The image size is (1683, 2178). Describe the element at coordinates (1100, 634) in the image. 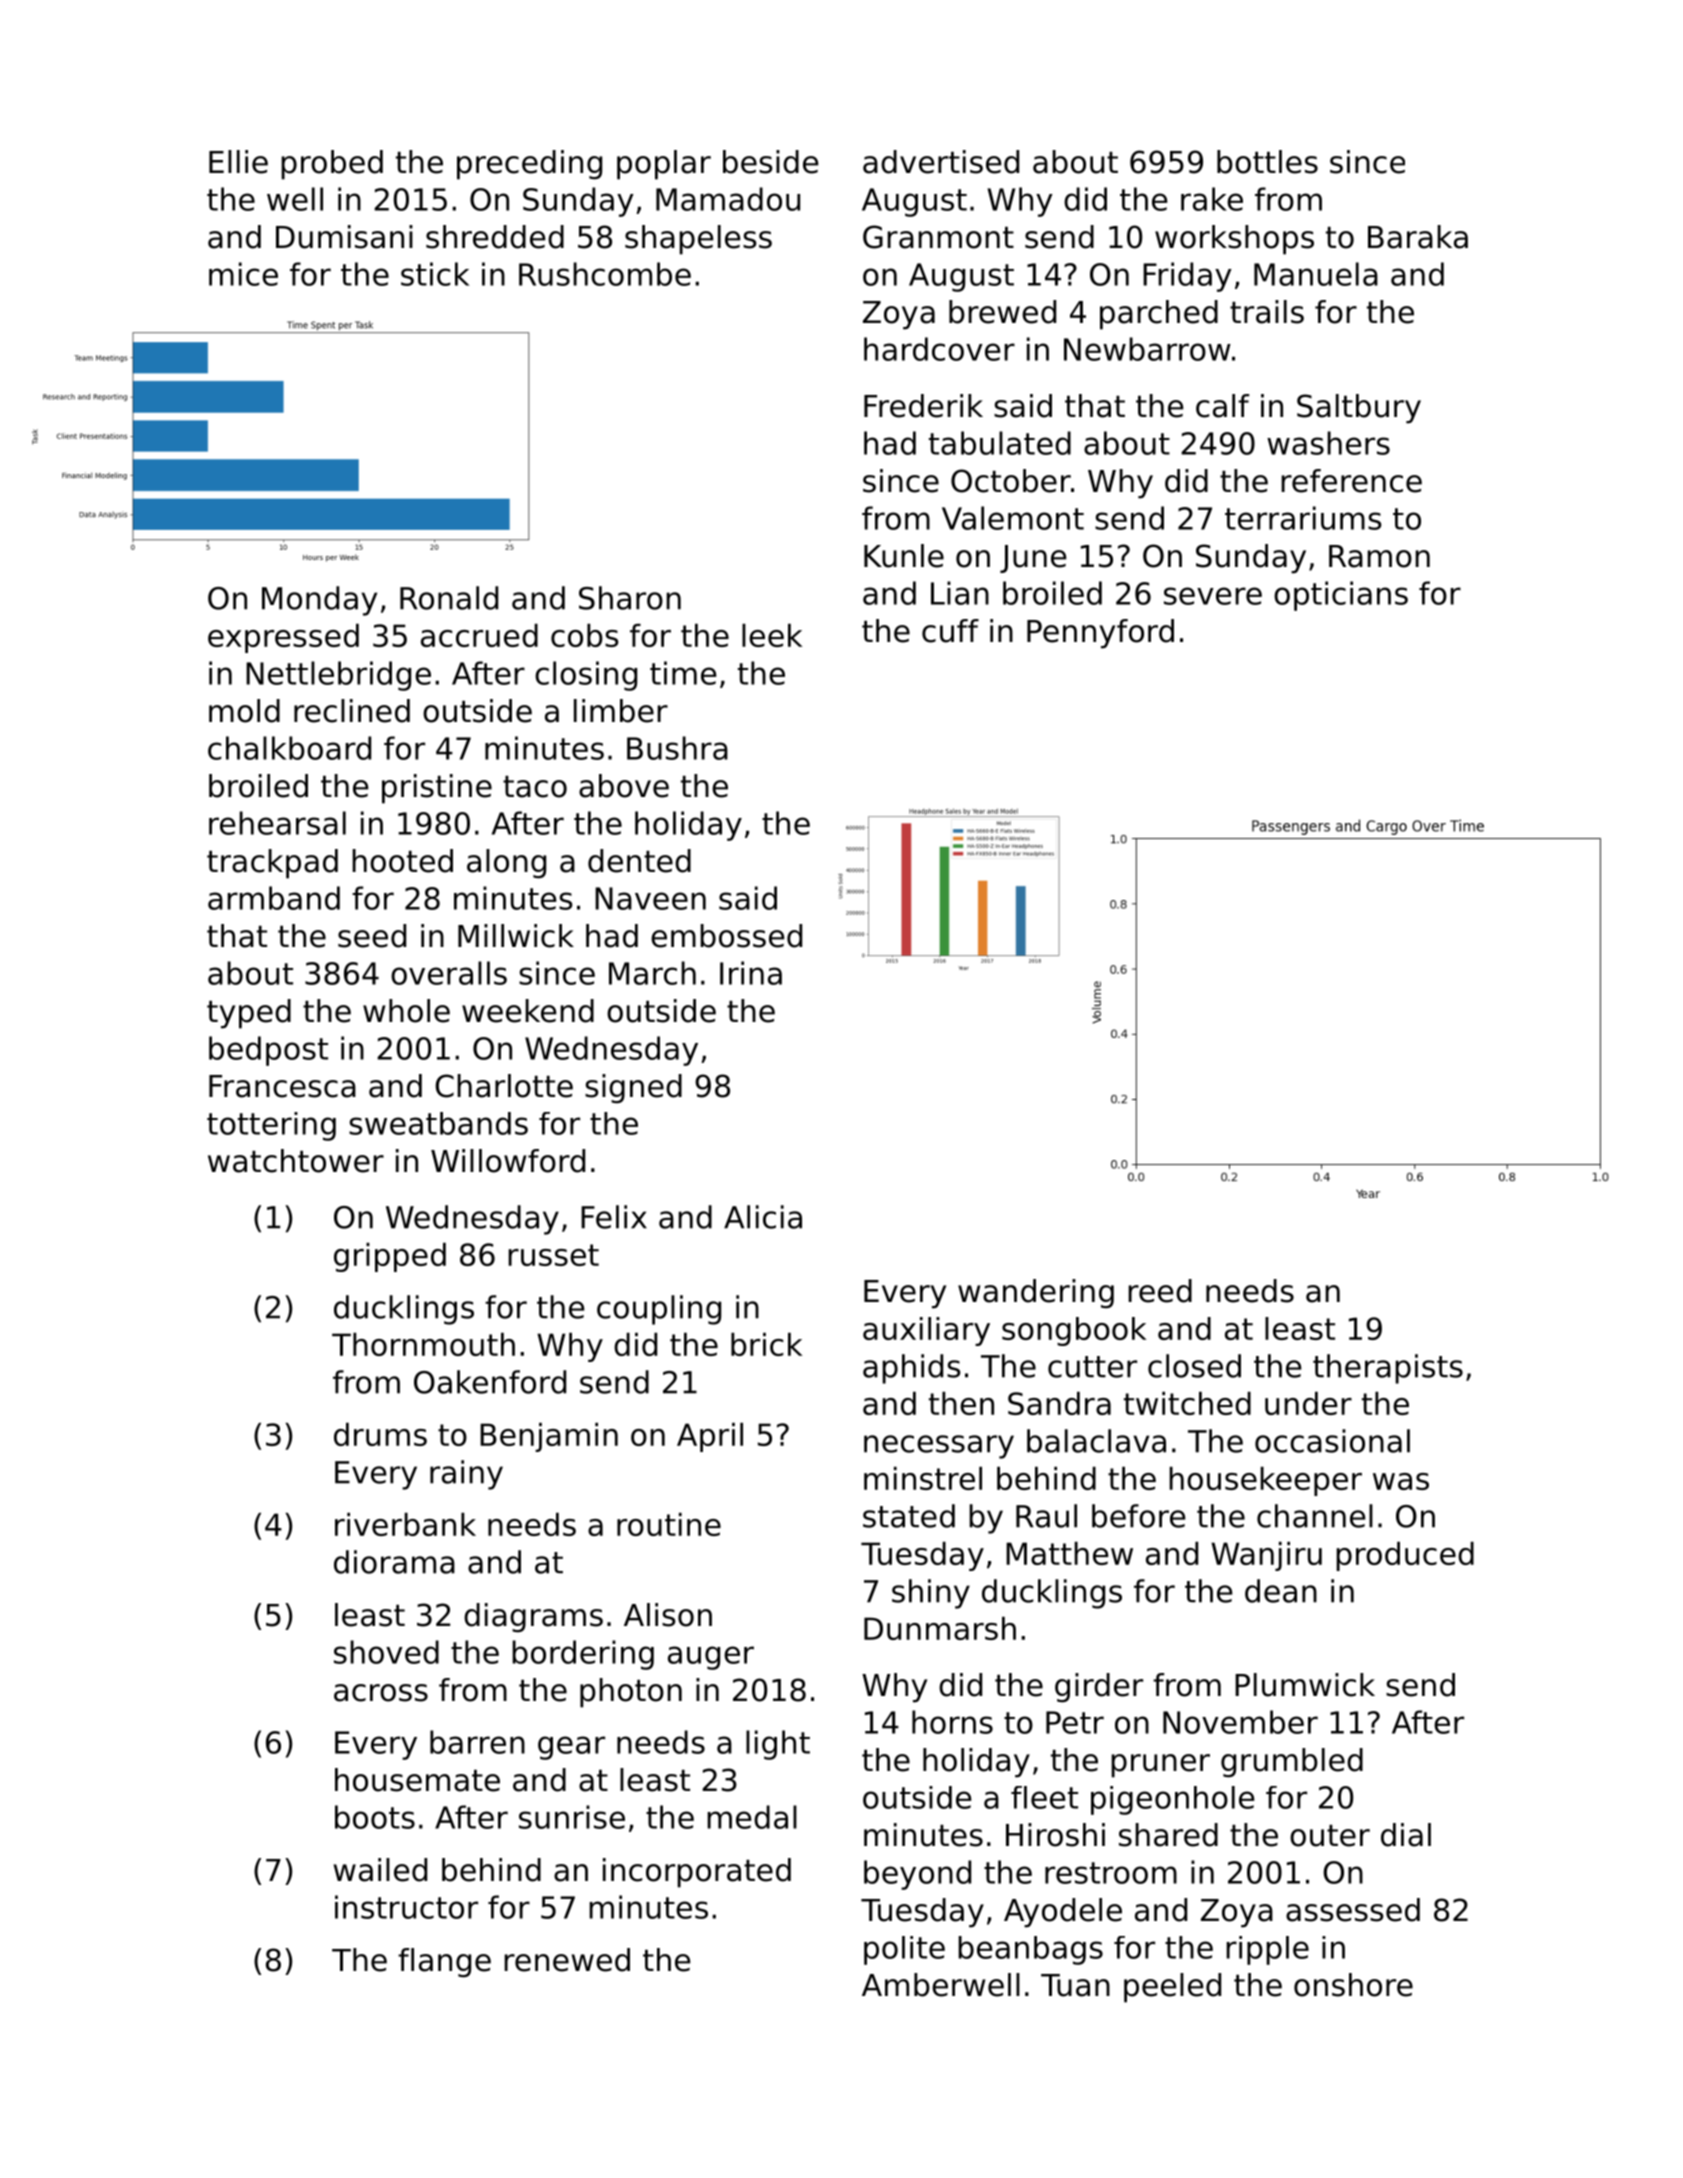

I see `Pennyford` at that location.
